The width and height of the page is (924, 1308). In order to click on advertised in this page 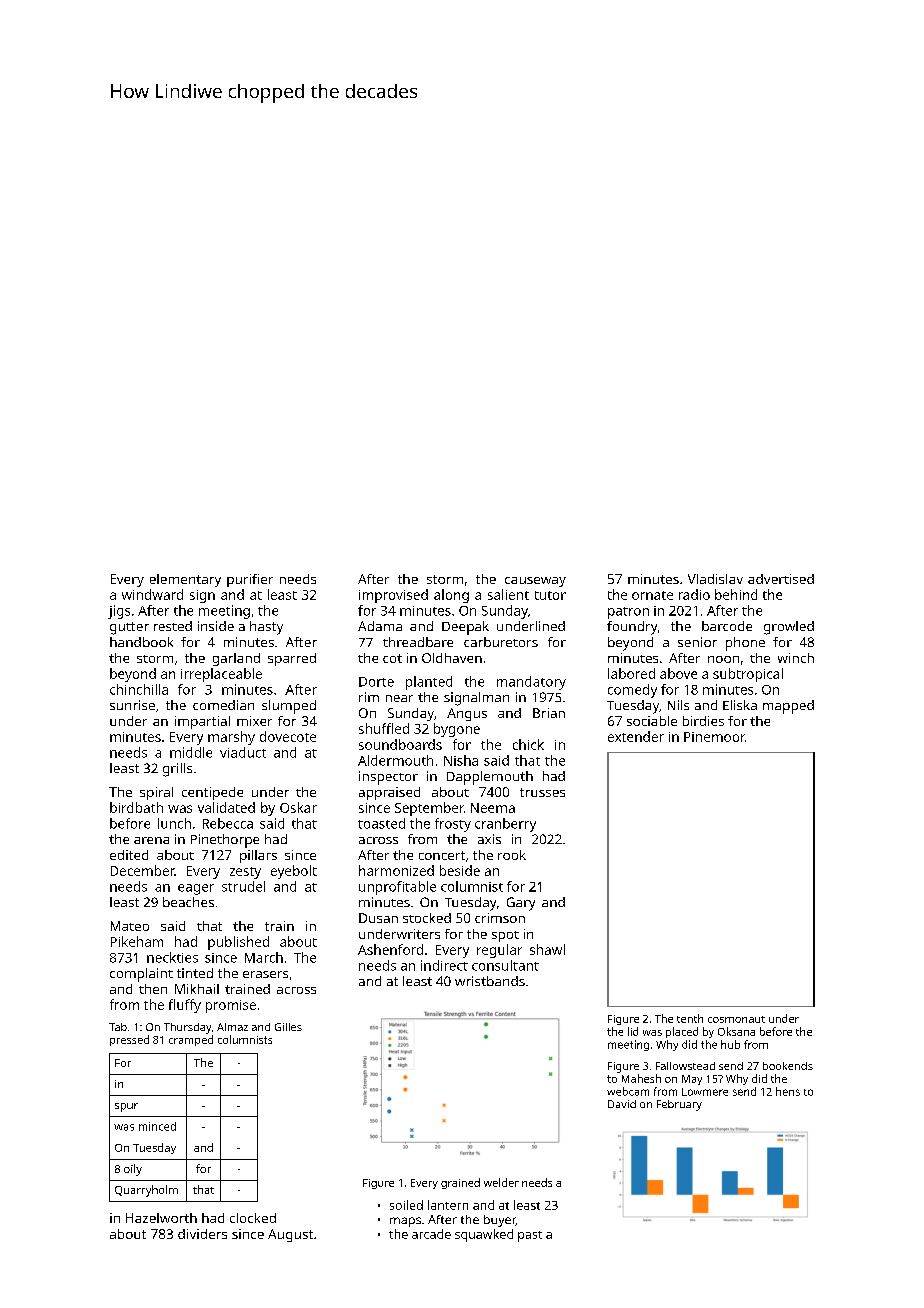, I will do `click(781, 579)`.
